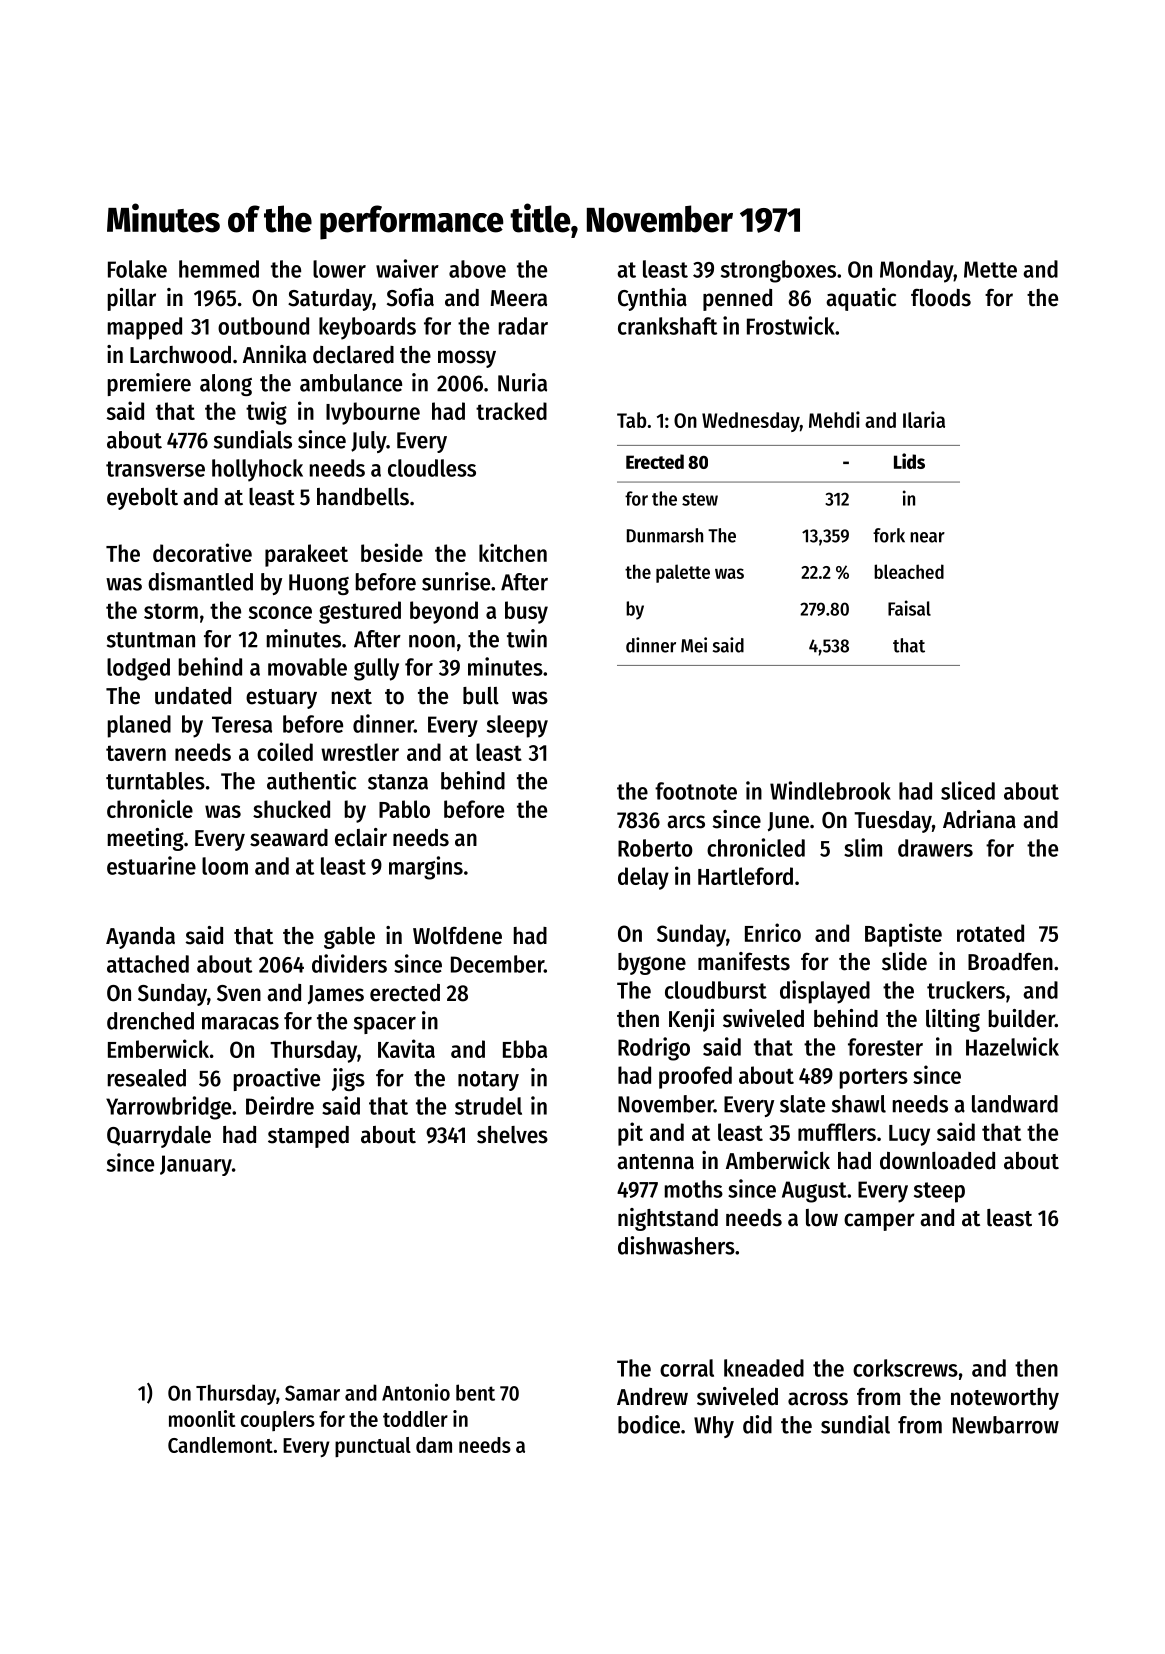  I want to click on waiver, so click(407, 268).
